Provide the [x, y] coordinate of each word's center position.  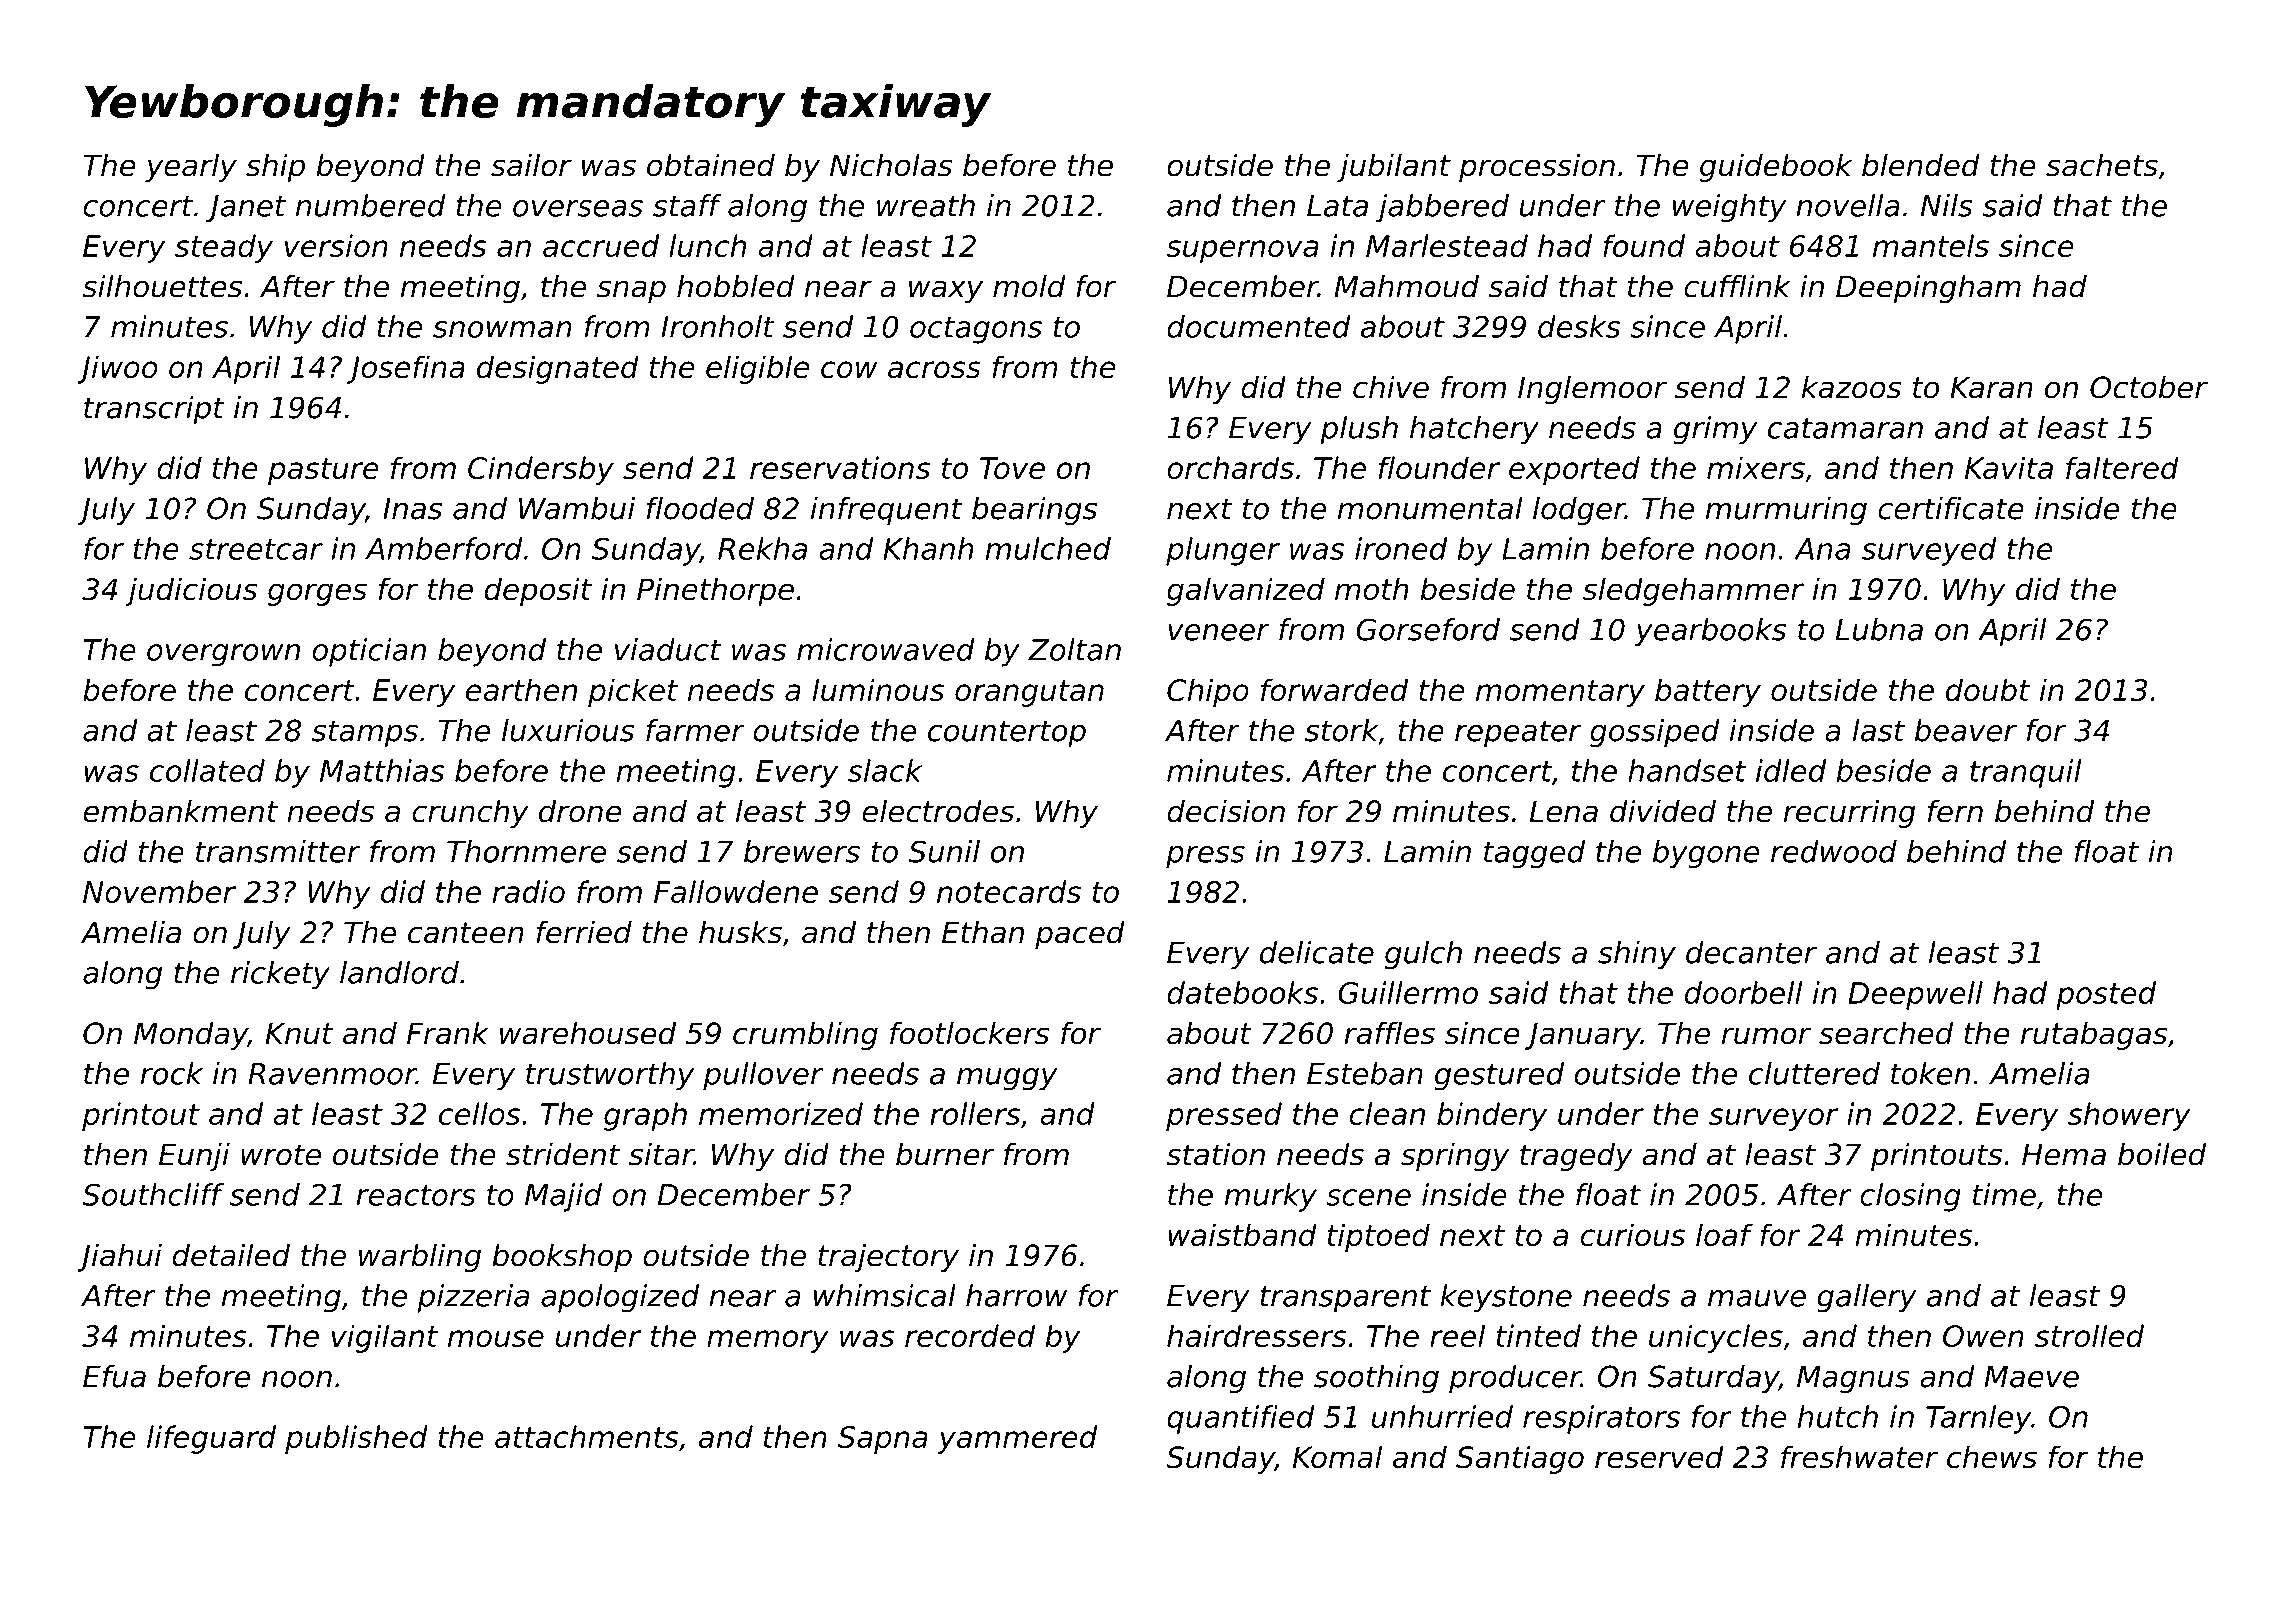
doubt [1988, 689]
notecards [1009, 891]
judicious [191, 591]
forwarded [1334, 690]
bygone [1706, 854]
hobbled [736, 286]
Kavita [2009, 467]
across [934, 370]
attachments [587, 1436]
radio [528, 891]
